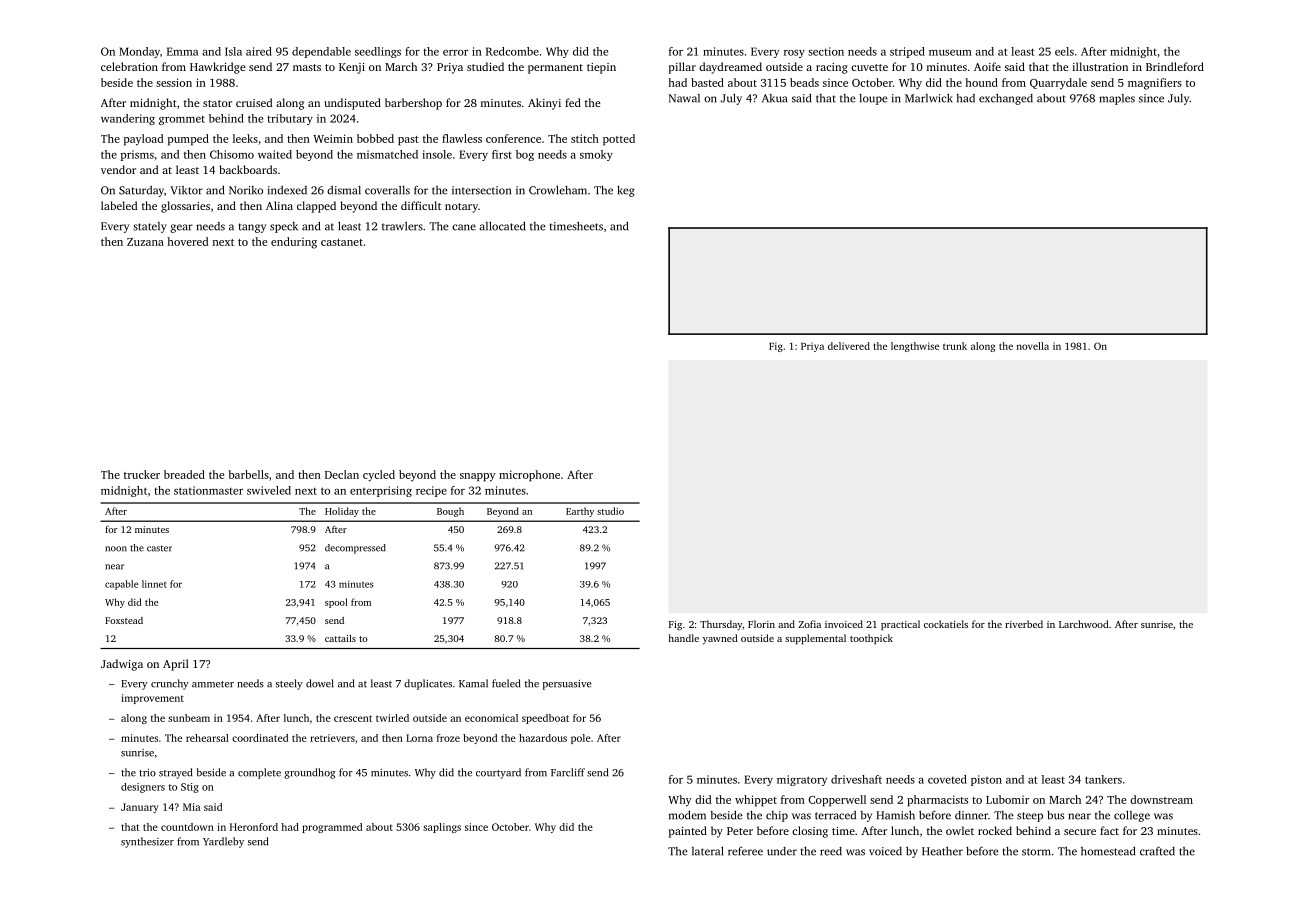 This image has height=924, width=1308. Describe the element at coordinates (950, 53) in the image. I see `museum` at that location.
